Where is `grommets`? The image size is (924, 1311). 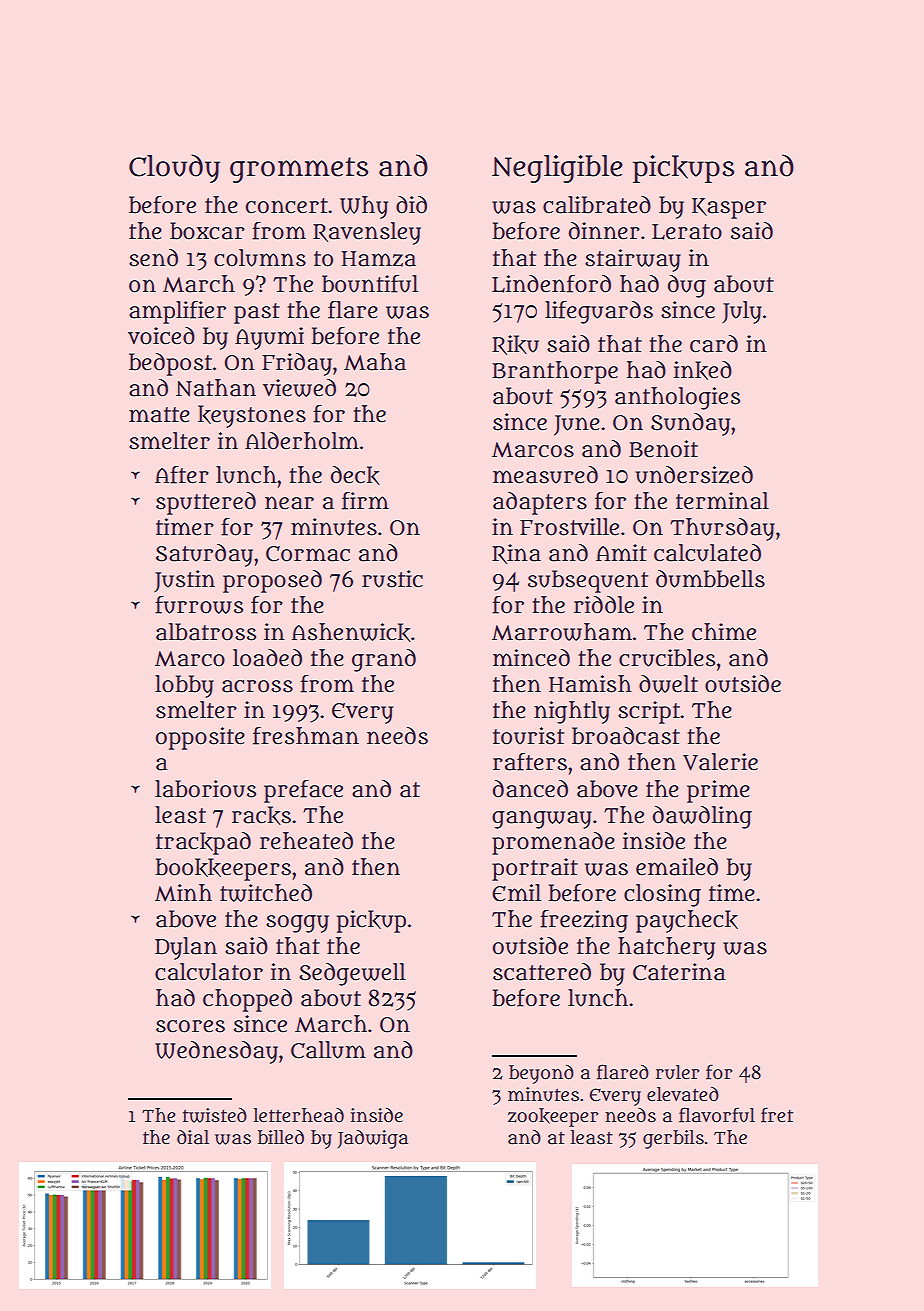
grommets is located at coordinates (299, 170).
